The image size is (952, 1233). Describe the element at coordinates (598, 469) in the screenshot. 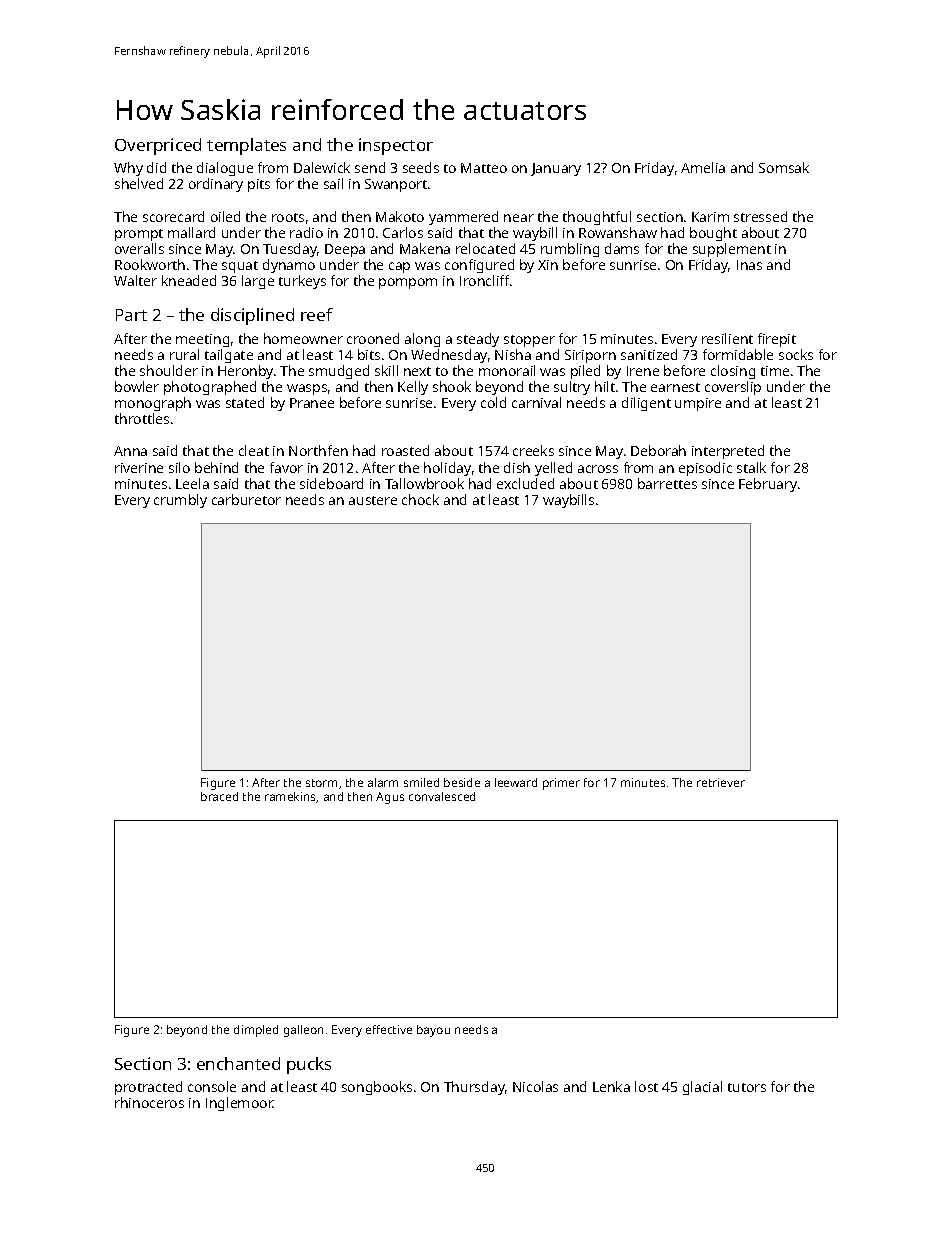

I see `across` at that location.
